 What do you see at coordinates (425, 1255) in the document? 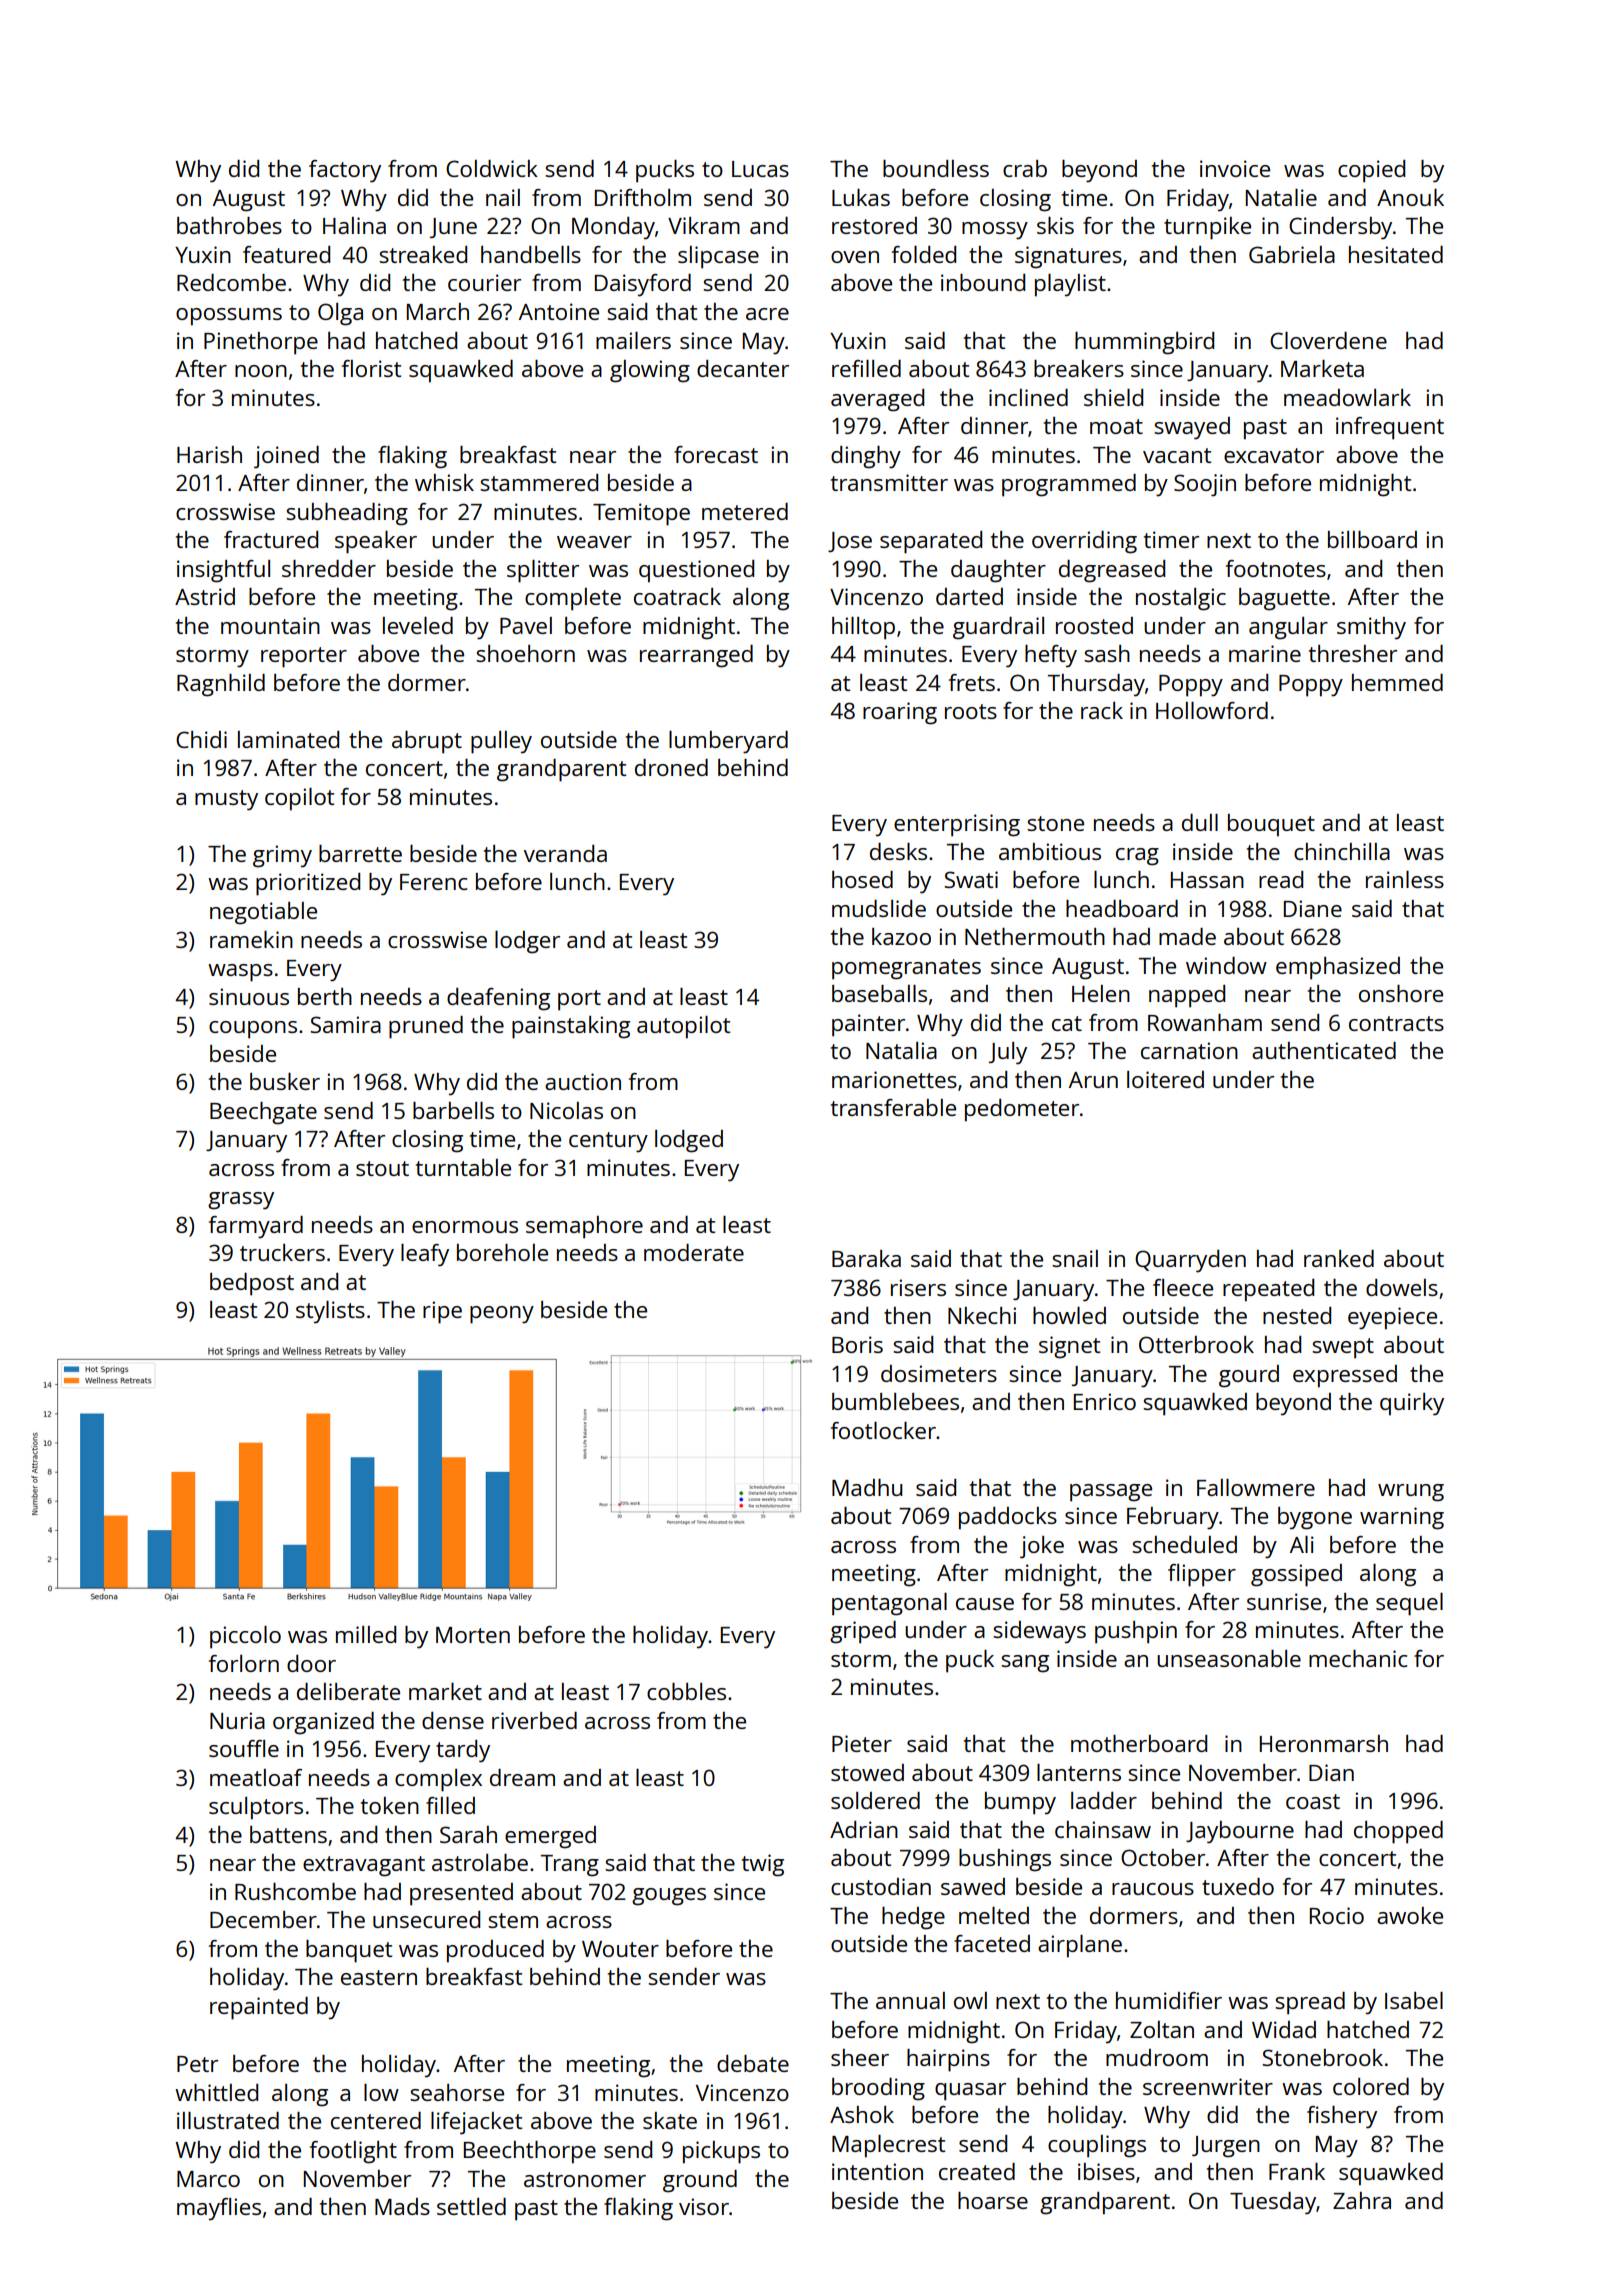
I see `leafy` at bounding box center [425, 1255].
